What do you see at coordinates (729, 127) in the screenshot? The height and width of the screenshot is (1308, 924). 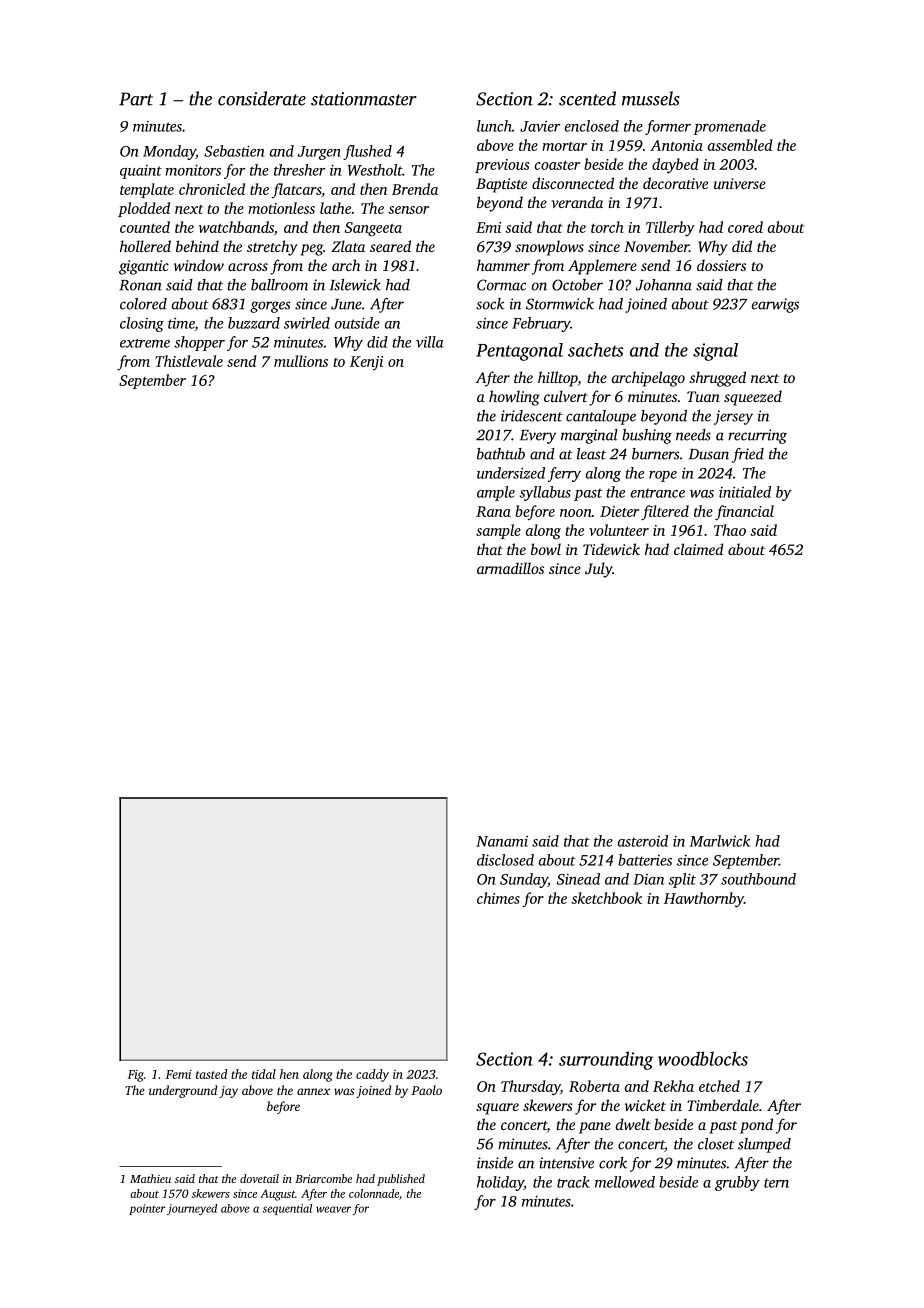 I see `promenade` at bounding box center [729, 127].
